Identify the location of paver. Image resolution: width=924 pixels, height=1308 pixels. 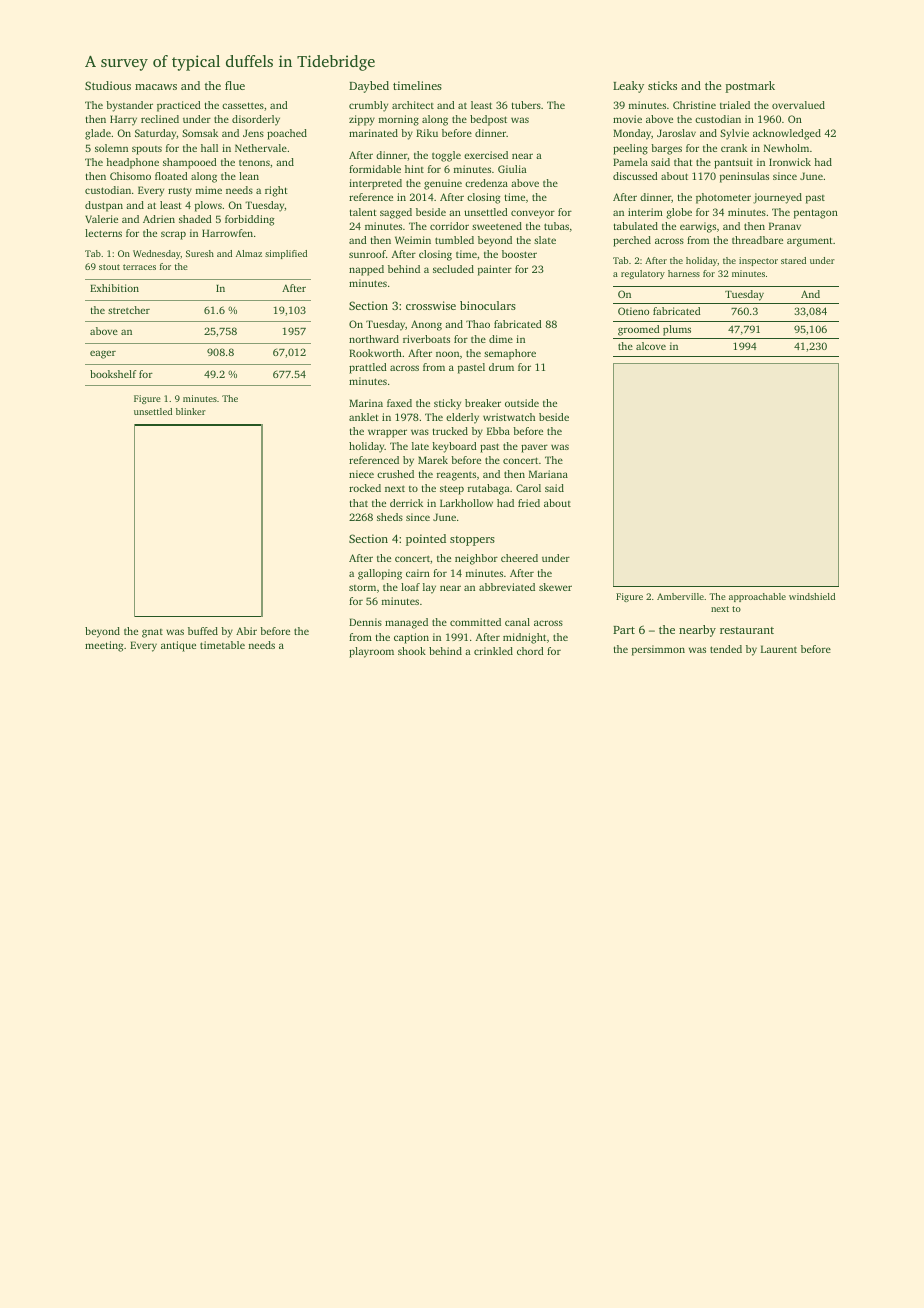
(534, 448).
